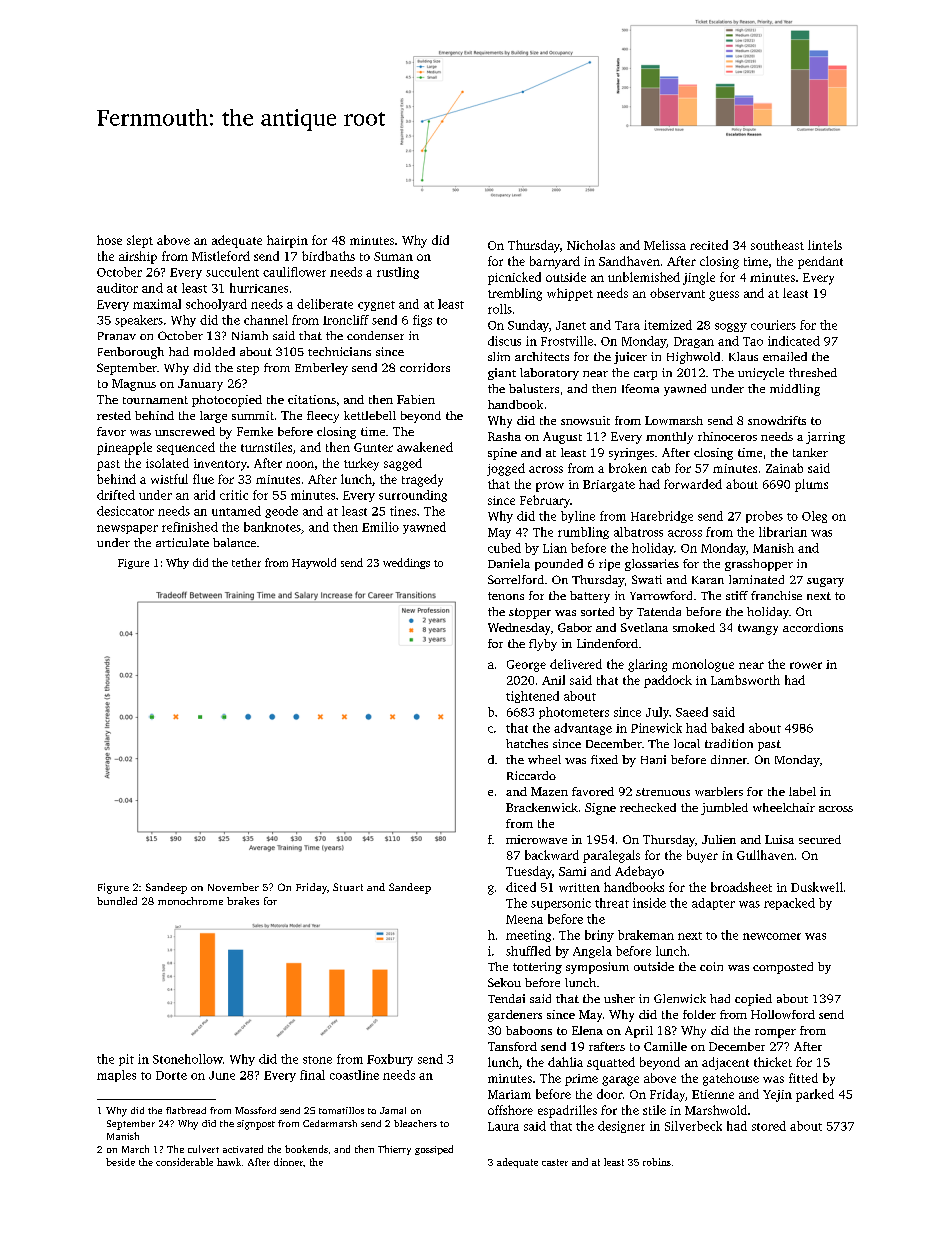 This page has height=1233, width=952. Describe the element at coordinates (413, 496) in the page. I see `surrounding` at that location.
